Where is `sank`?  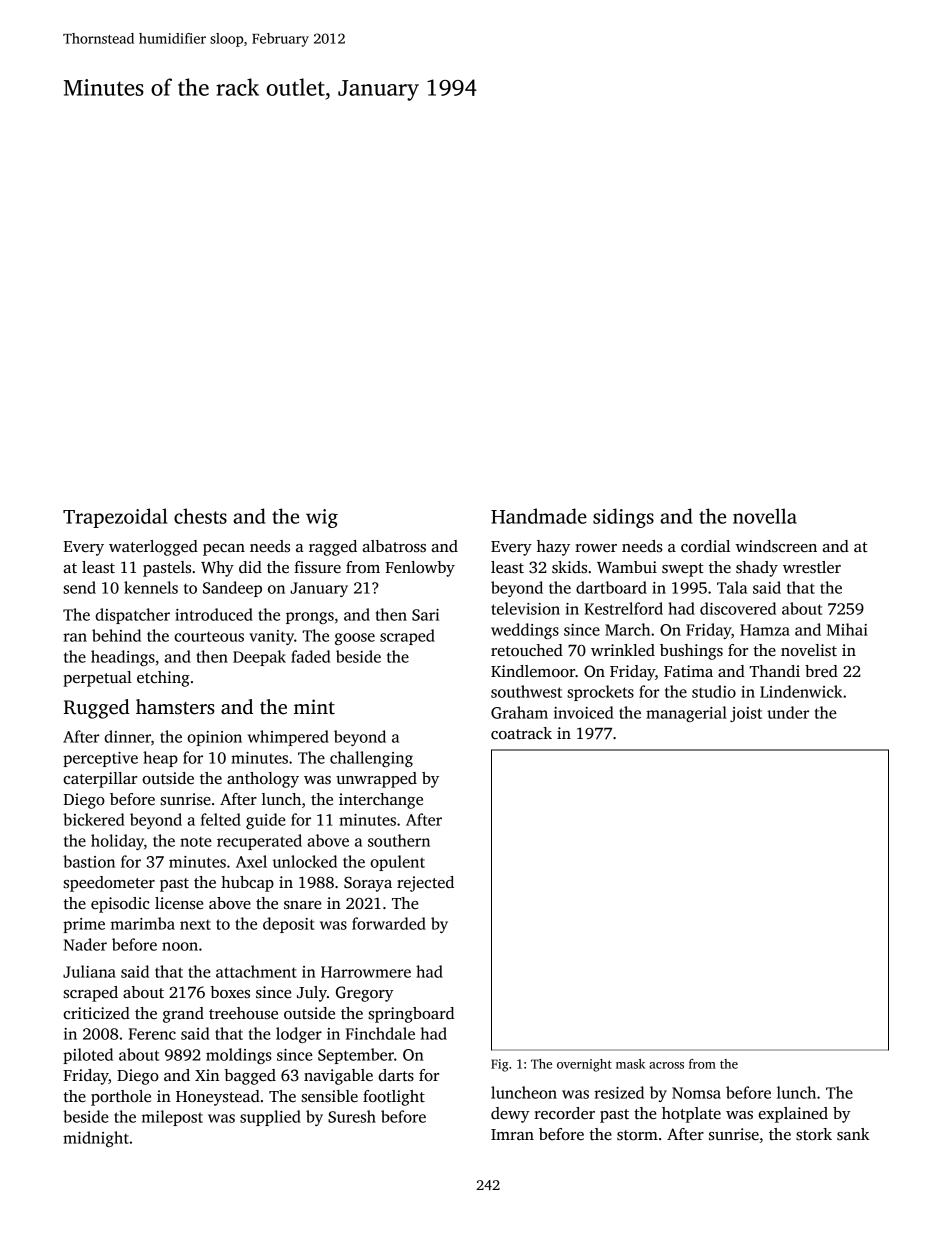 sank is located at coordinates (853, 1134).
